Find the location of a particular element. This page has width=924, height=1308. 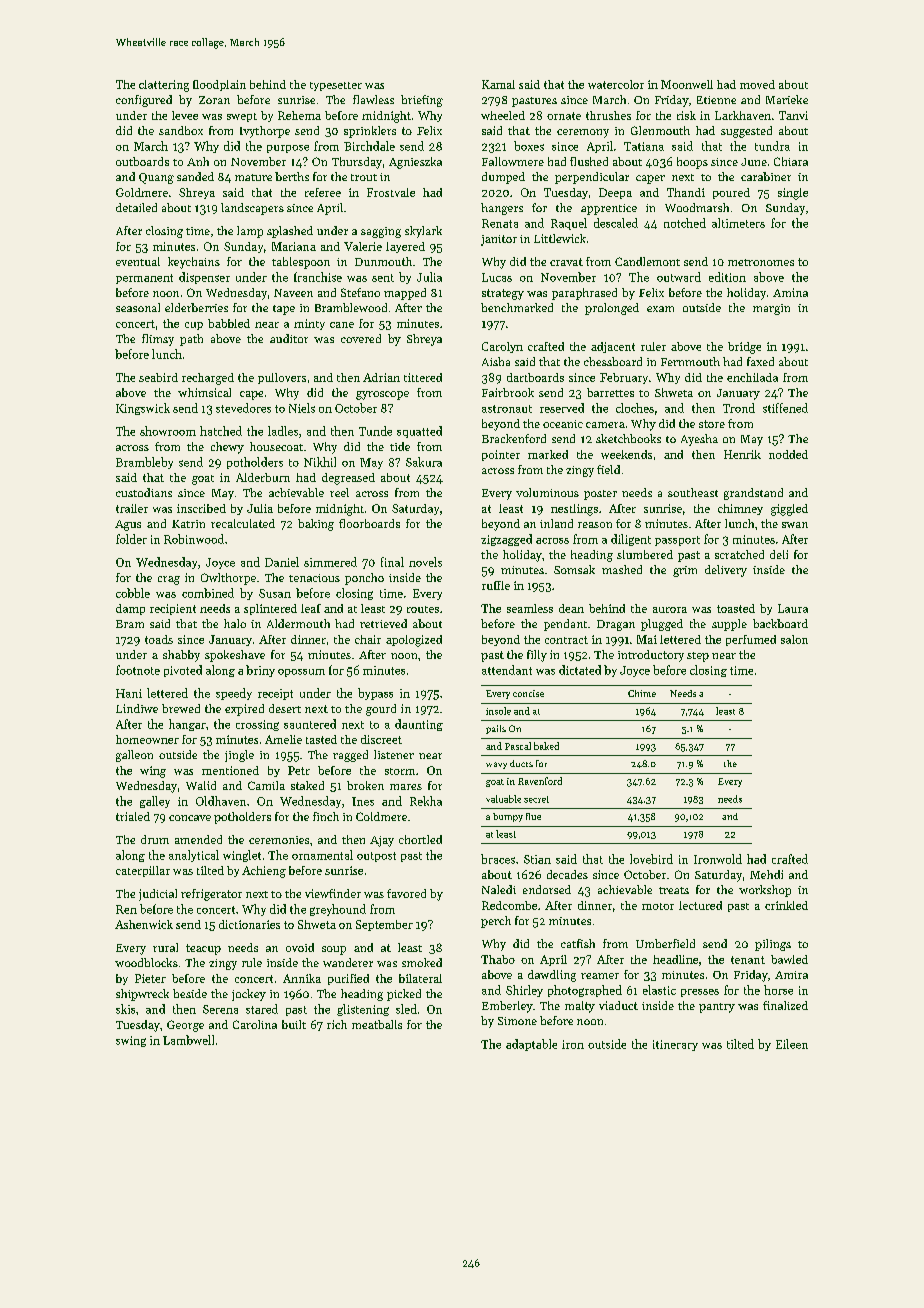

Lambwell is located at coordinates (188, 1040).
